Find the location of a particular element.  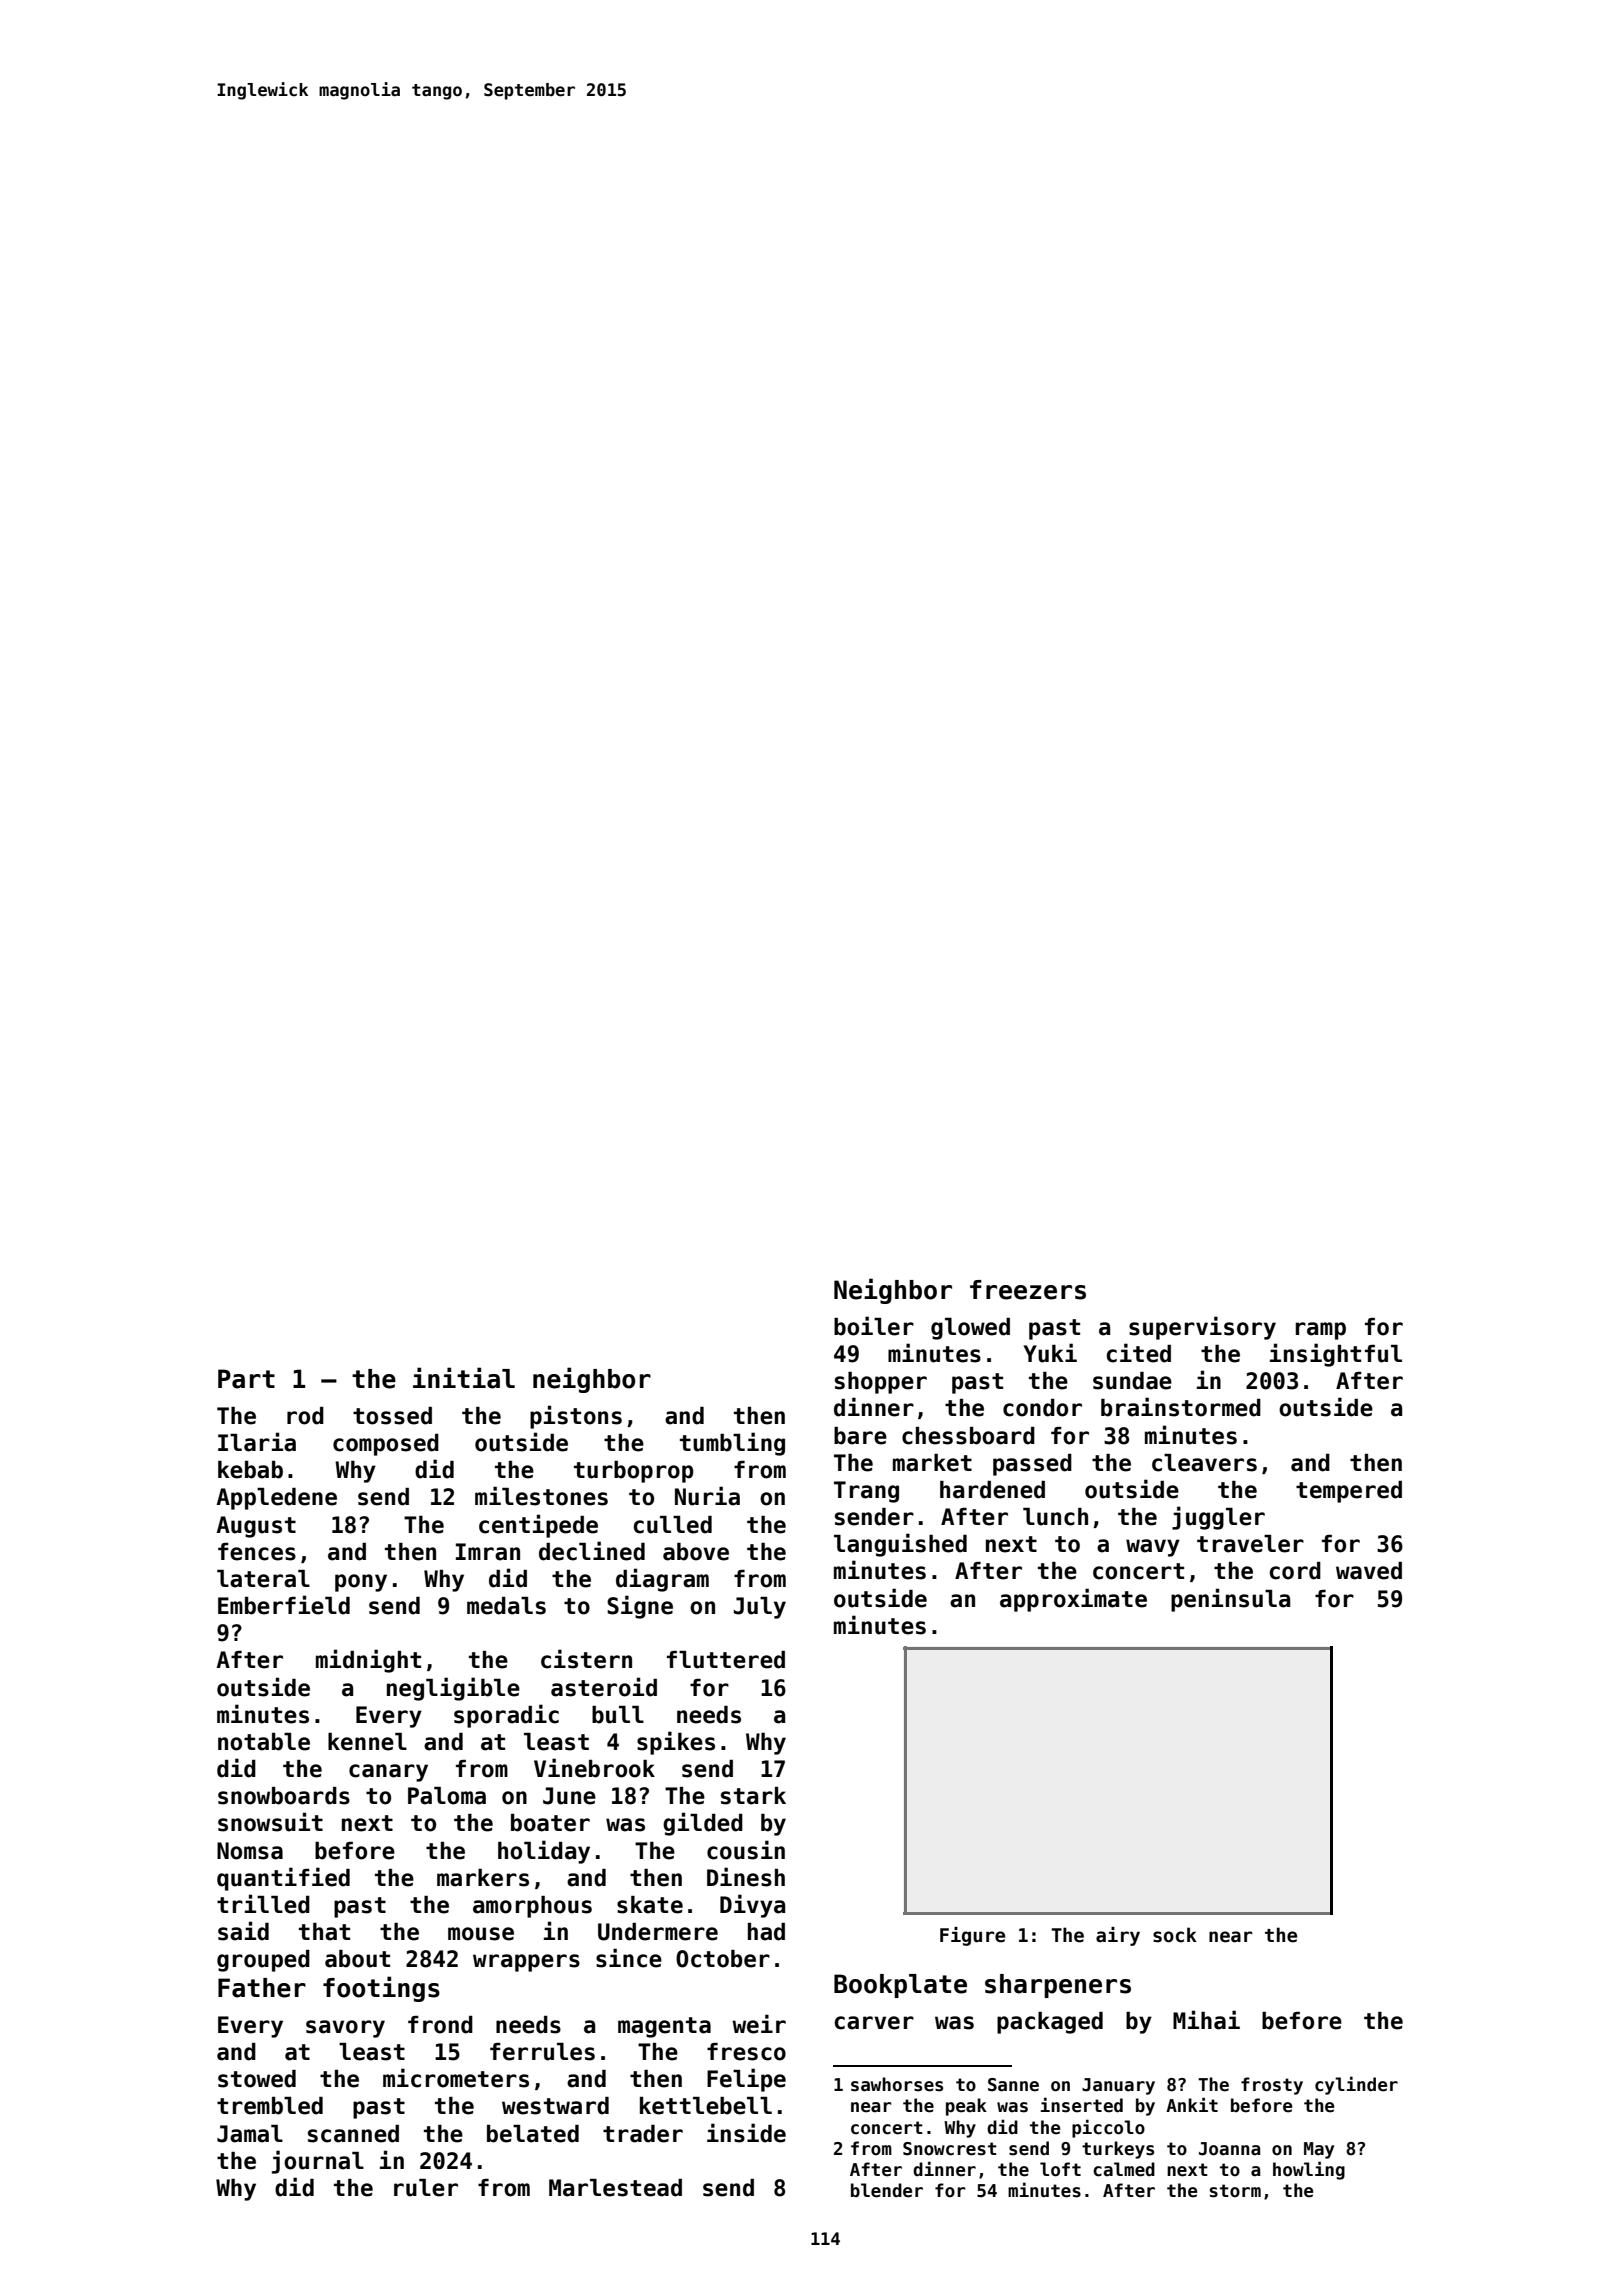

frosty is located at coordinates (1272, 2086).
